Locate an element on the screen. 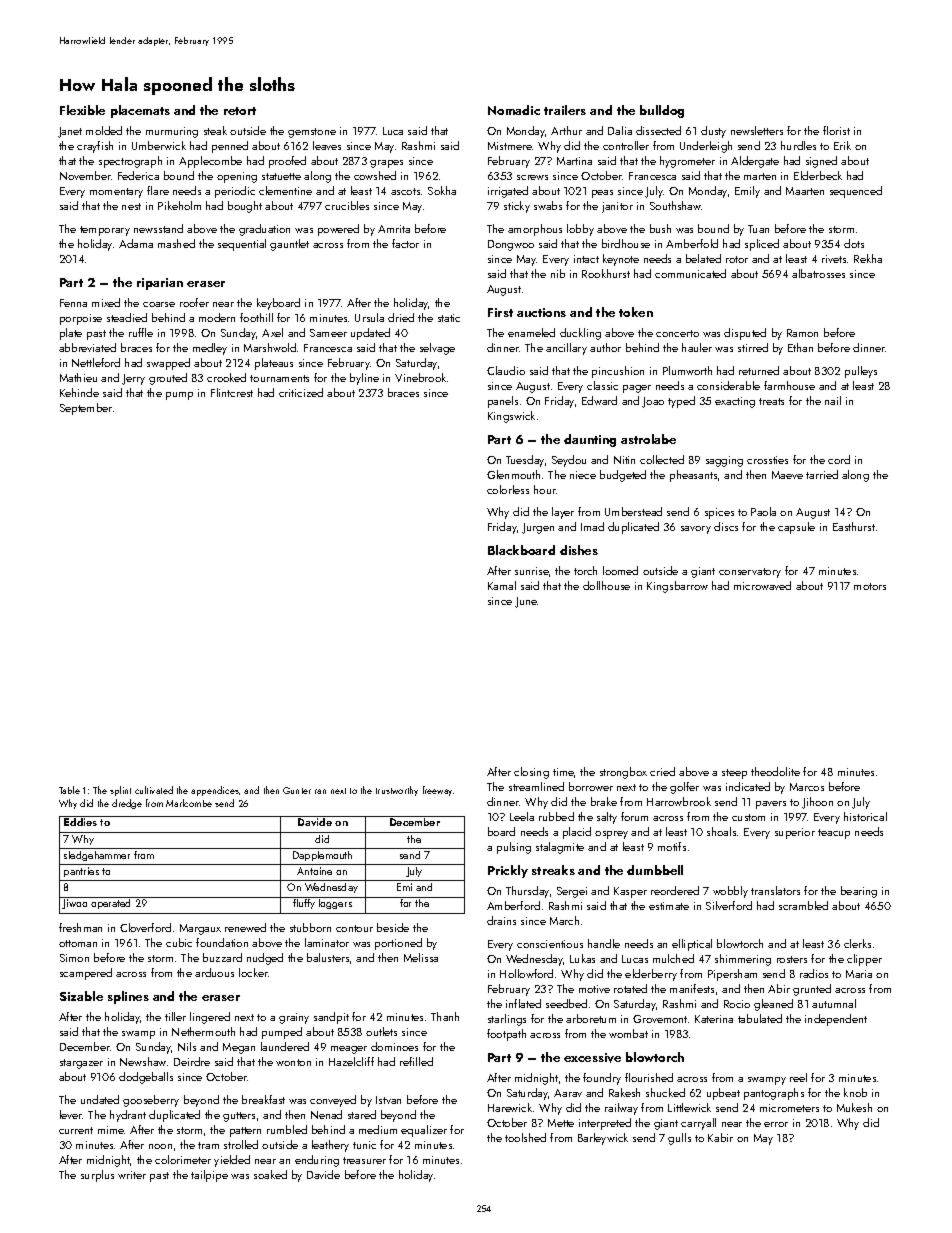 This screenshot has width=952, height=1233. Hollowford is located at coordinates (526, 973).
